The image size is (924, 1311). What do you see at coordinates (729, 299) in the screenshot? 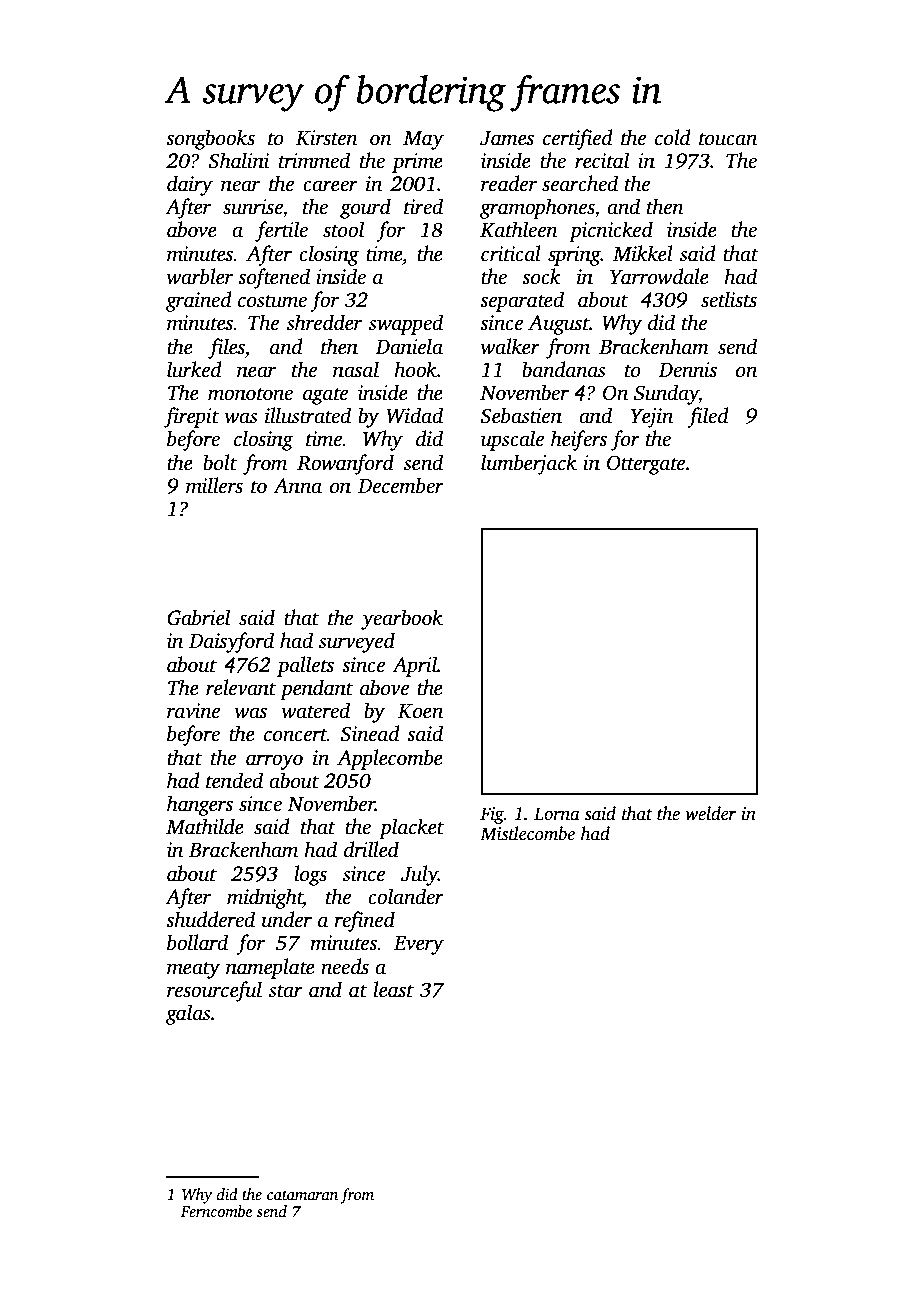
I see `setlists` at bounding box center [729, 299].
